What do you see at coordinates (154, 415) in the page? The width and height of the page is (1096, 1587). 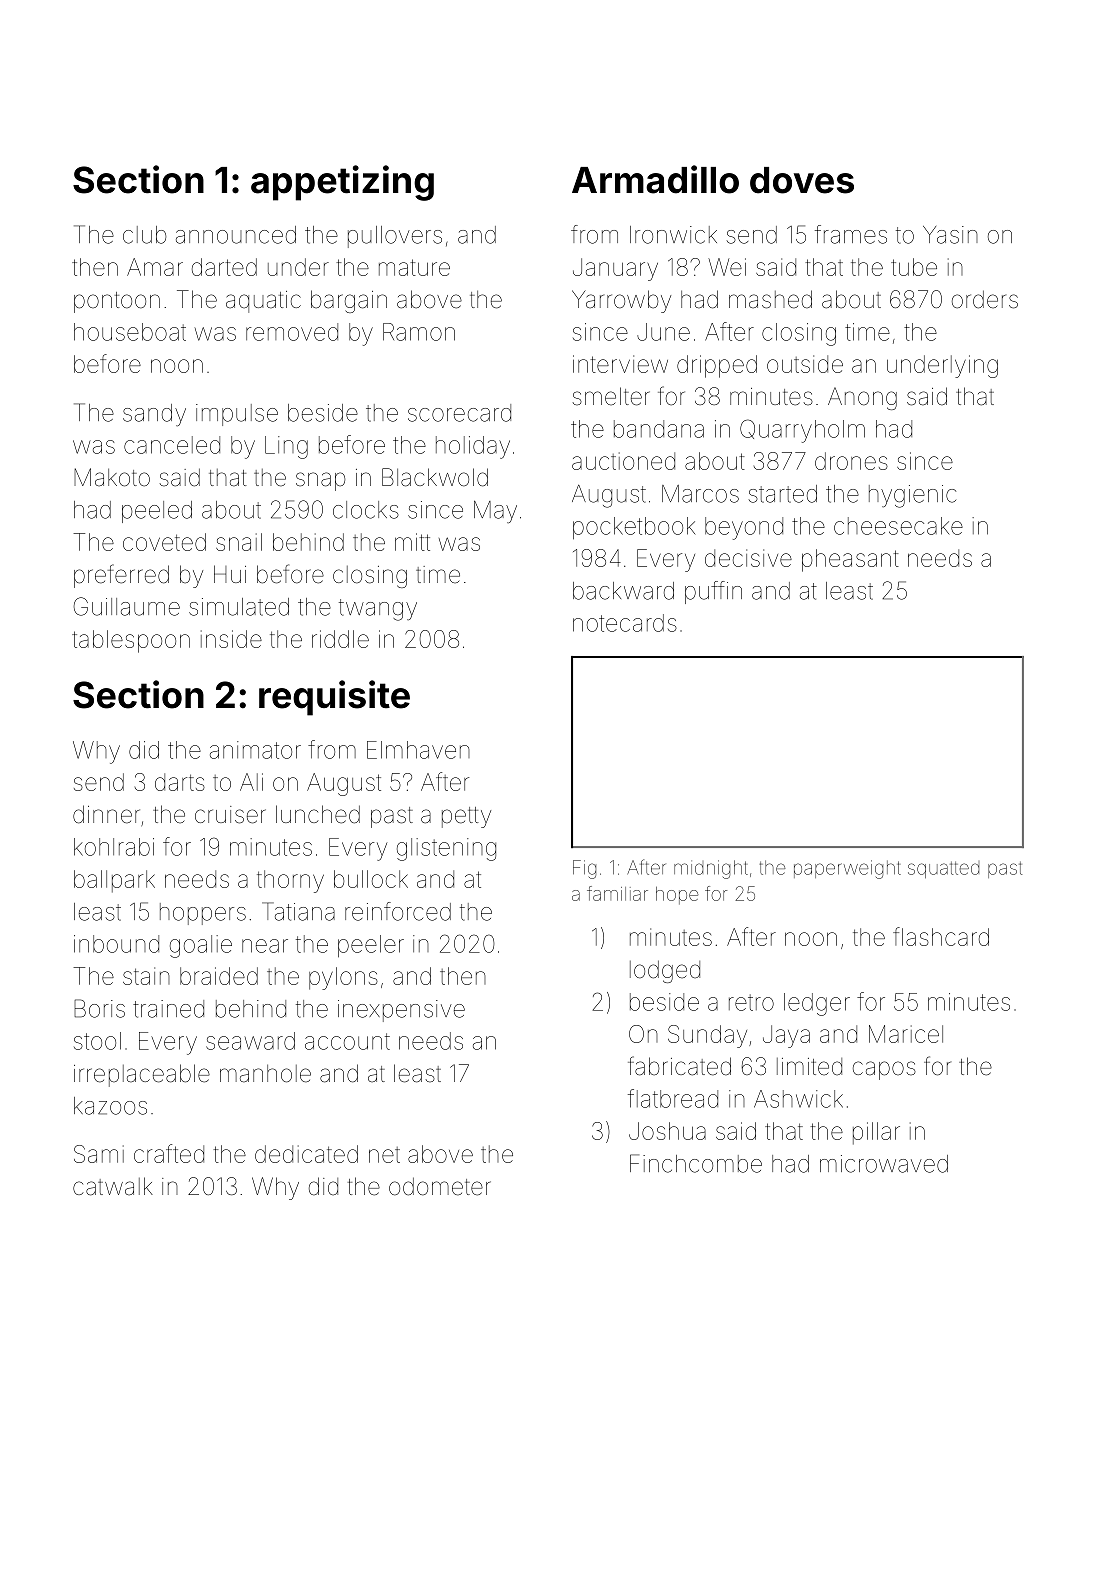 I see `sandy` at bounding box center [154, 415].
